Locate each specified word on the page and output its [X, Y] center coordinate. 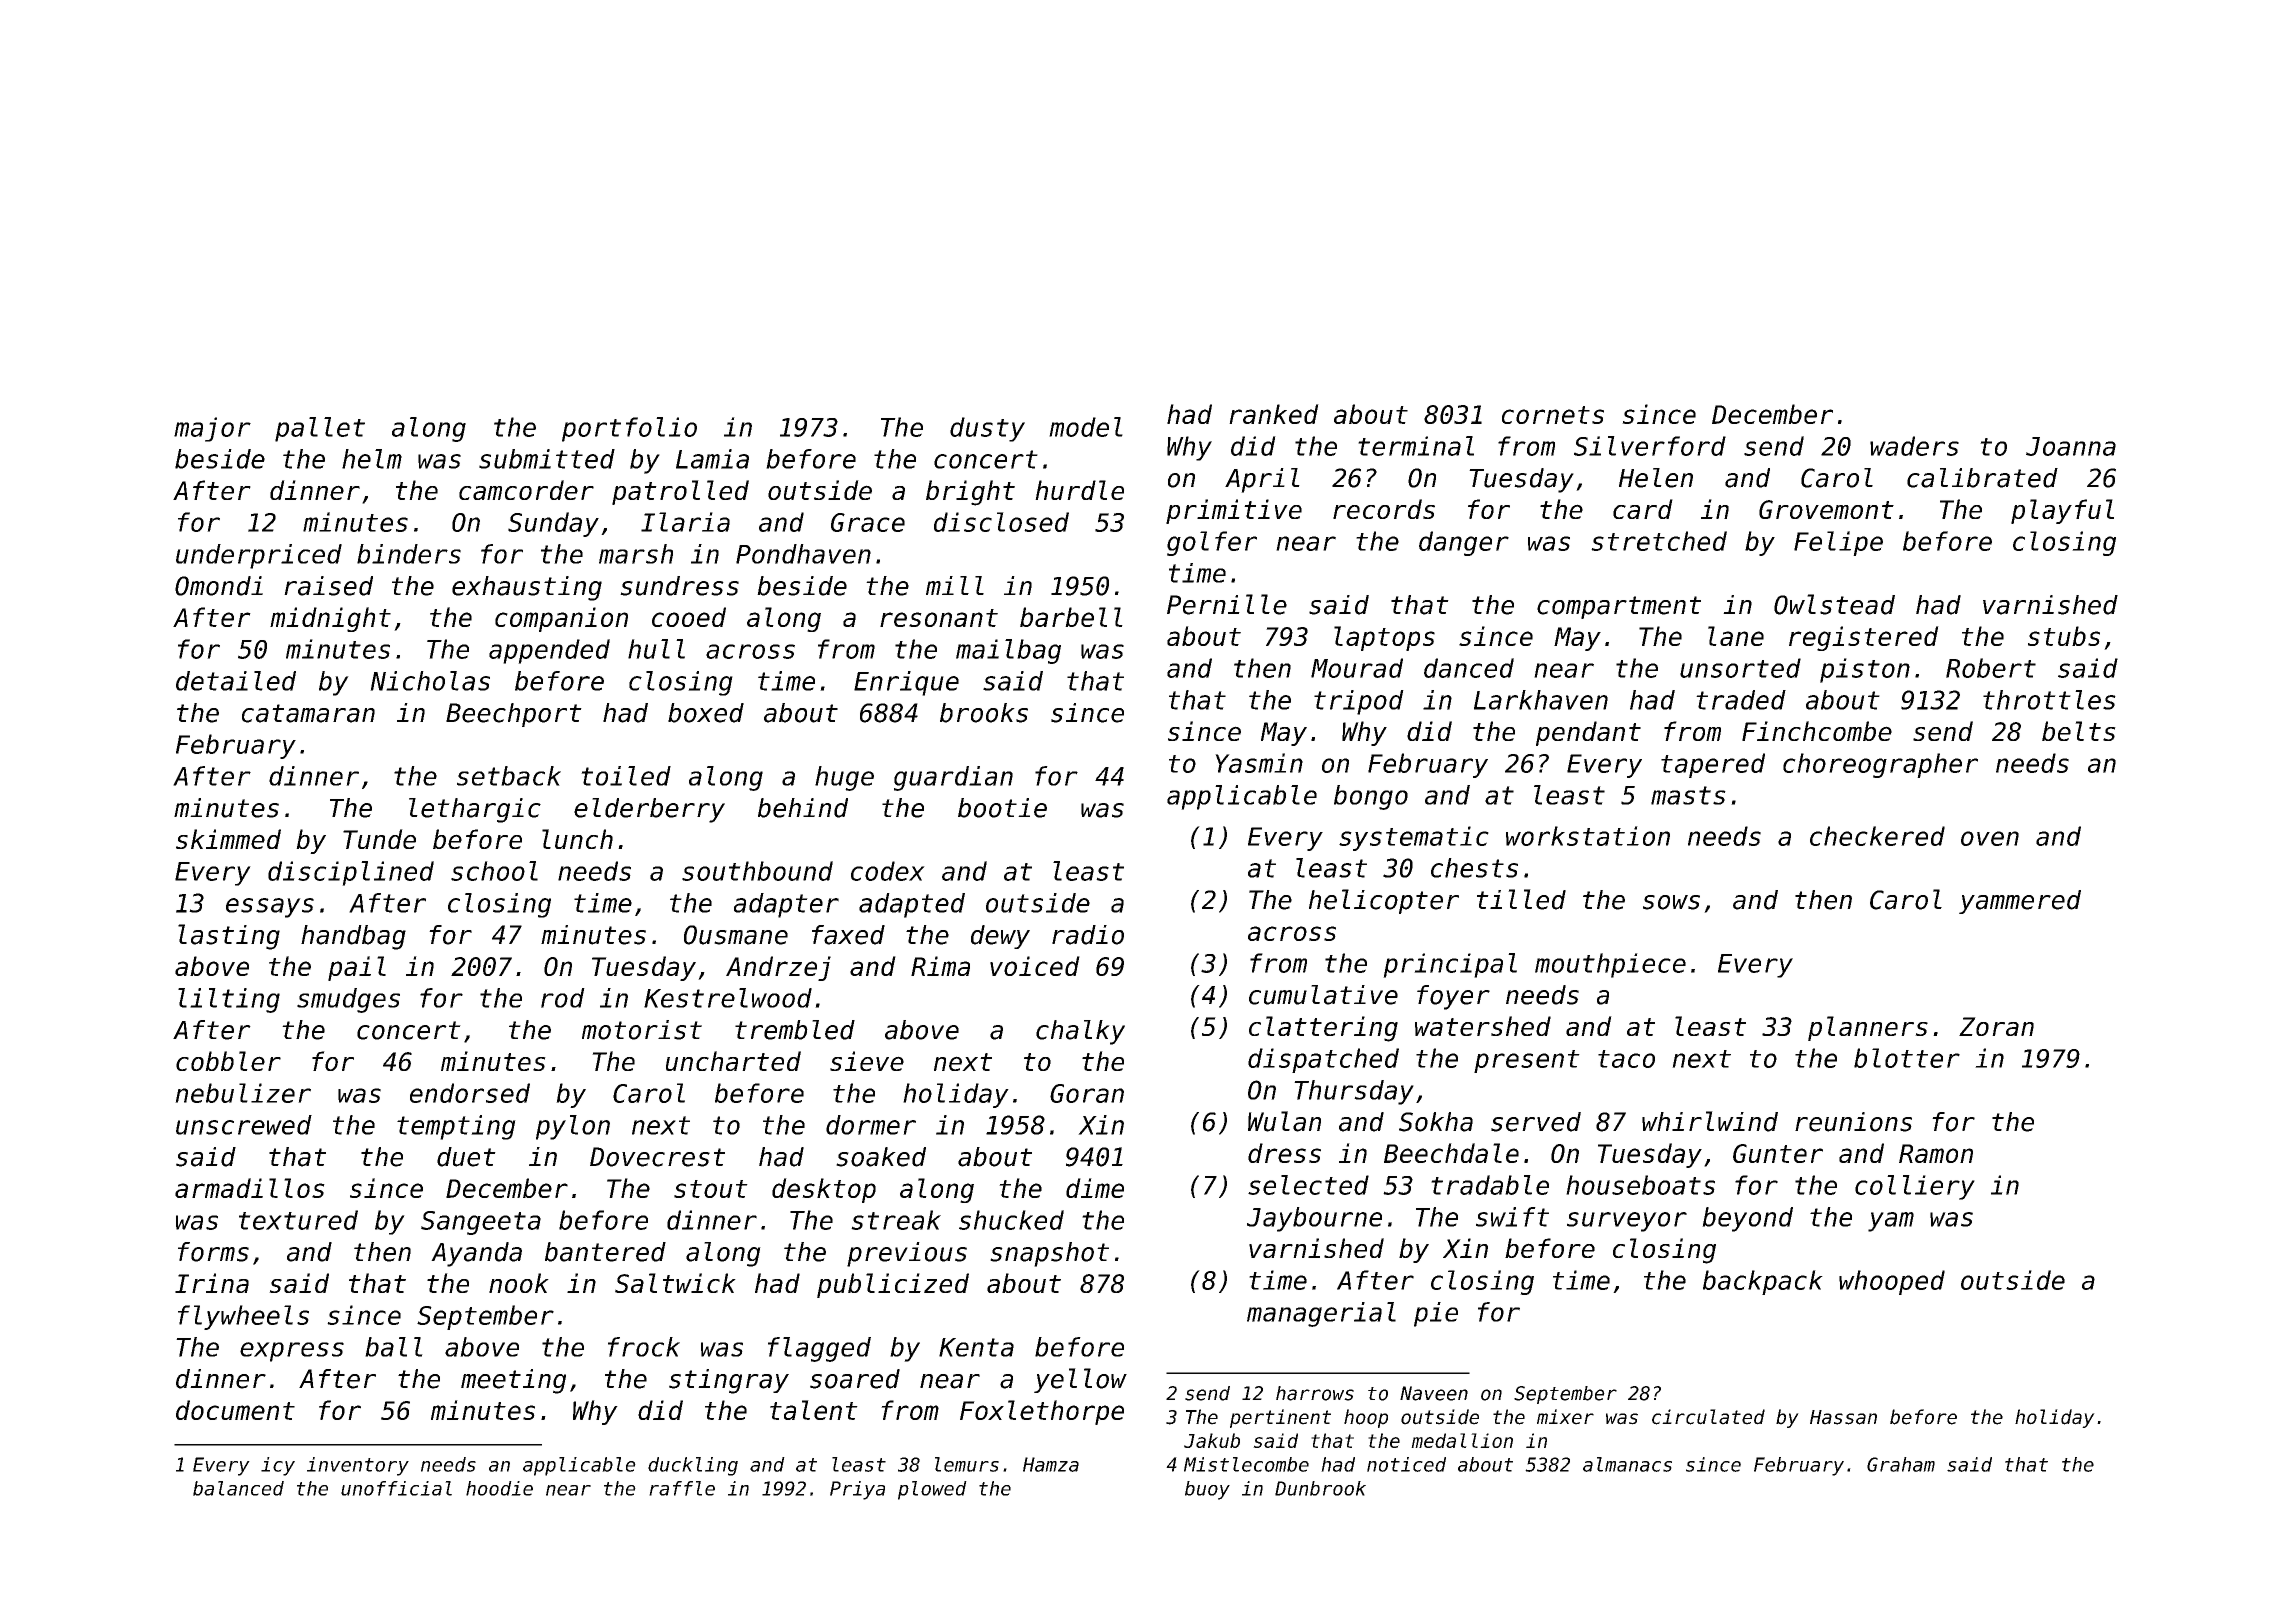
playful [2062, 511]
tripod [1359, 702]
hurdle [1079, 490]
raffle [682, 1488]
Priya [857, 1490]
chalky [1080, 1032]
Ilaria [685, 522]
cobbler [228, 1061]
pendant [1588, 733]
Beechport [514, 715]
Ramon [1936, 1153]
